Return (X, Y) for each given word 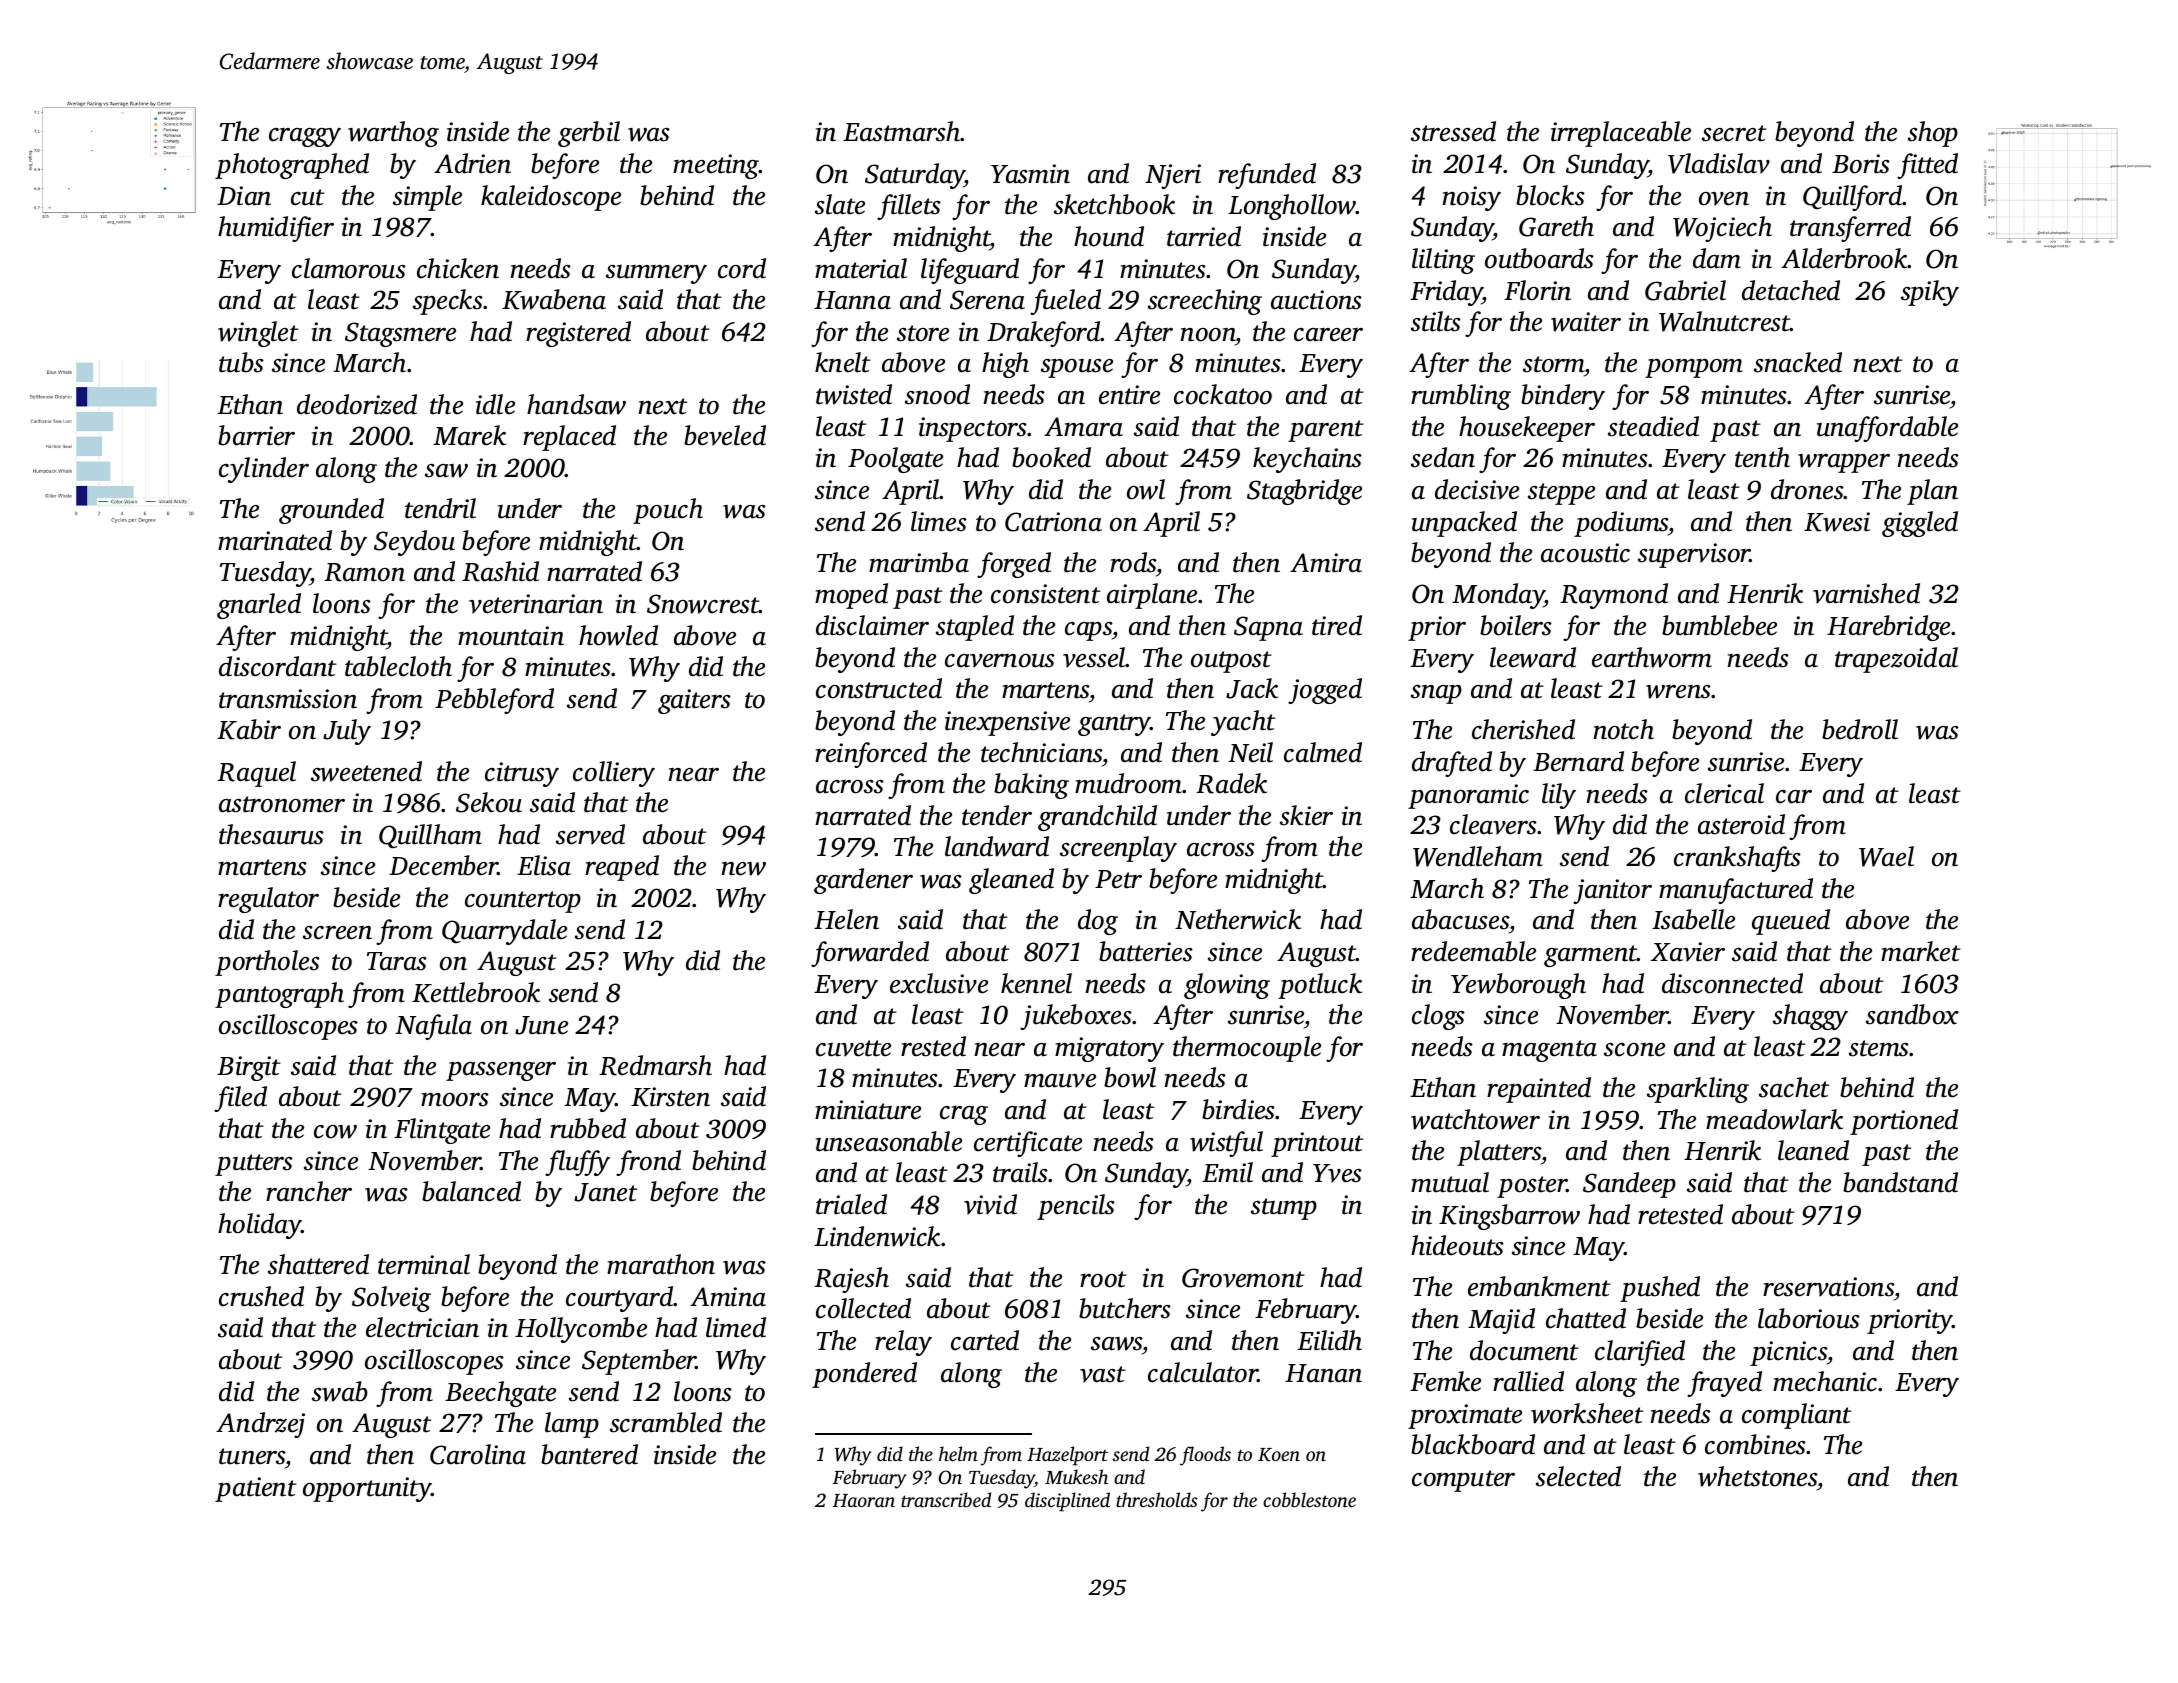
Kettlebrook (476, 992)
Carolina (478, 1454)
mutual (1450, 1182)
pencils (1076, 1207)
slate (840, 204)
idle (495, 404)
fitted (1927, 166)
